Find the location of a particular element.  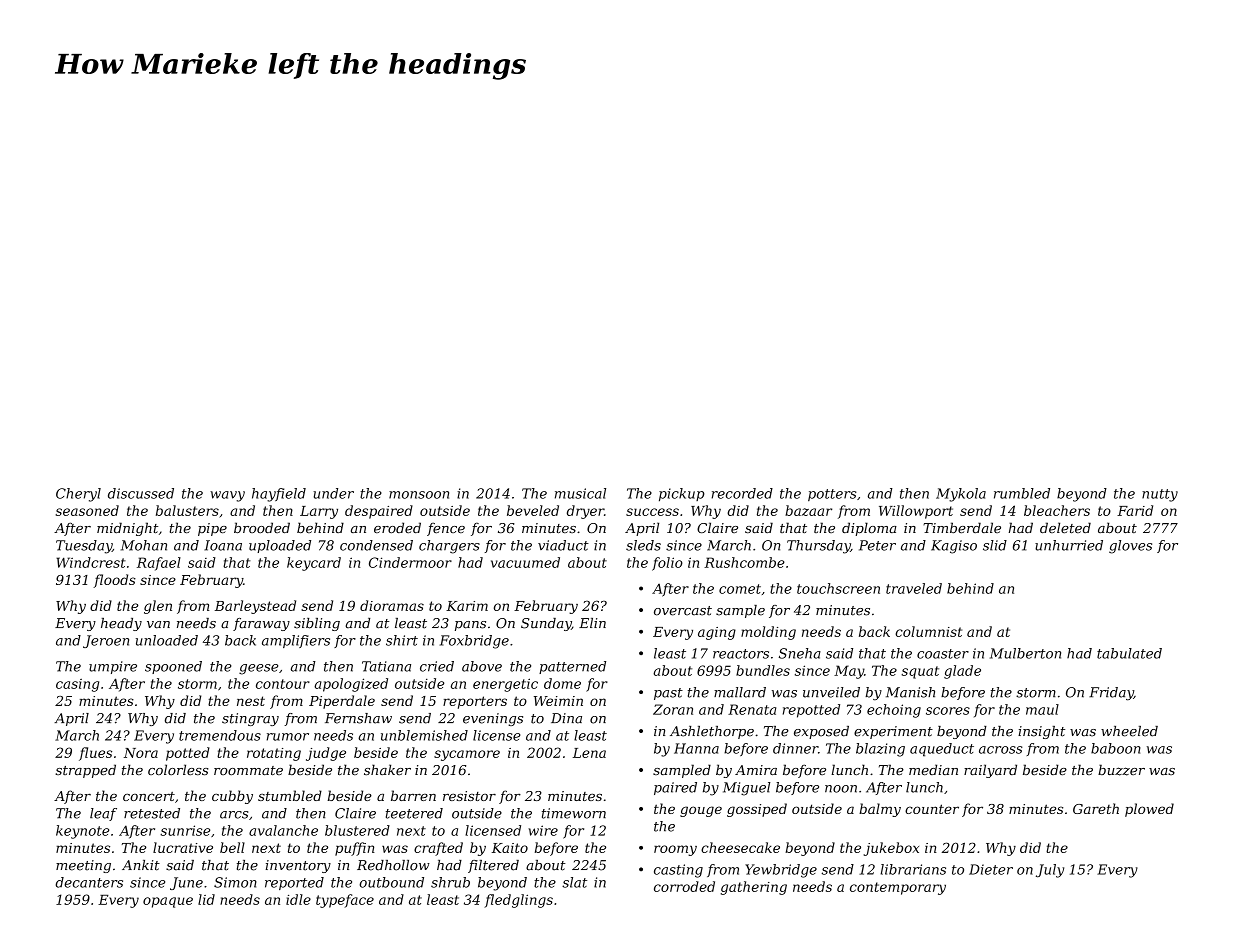

energetic is located at coordinates (505, 685).
